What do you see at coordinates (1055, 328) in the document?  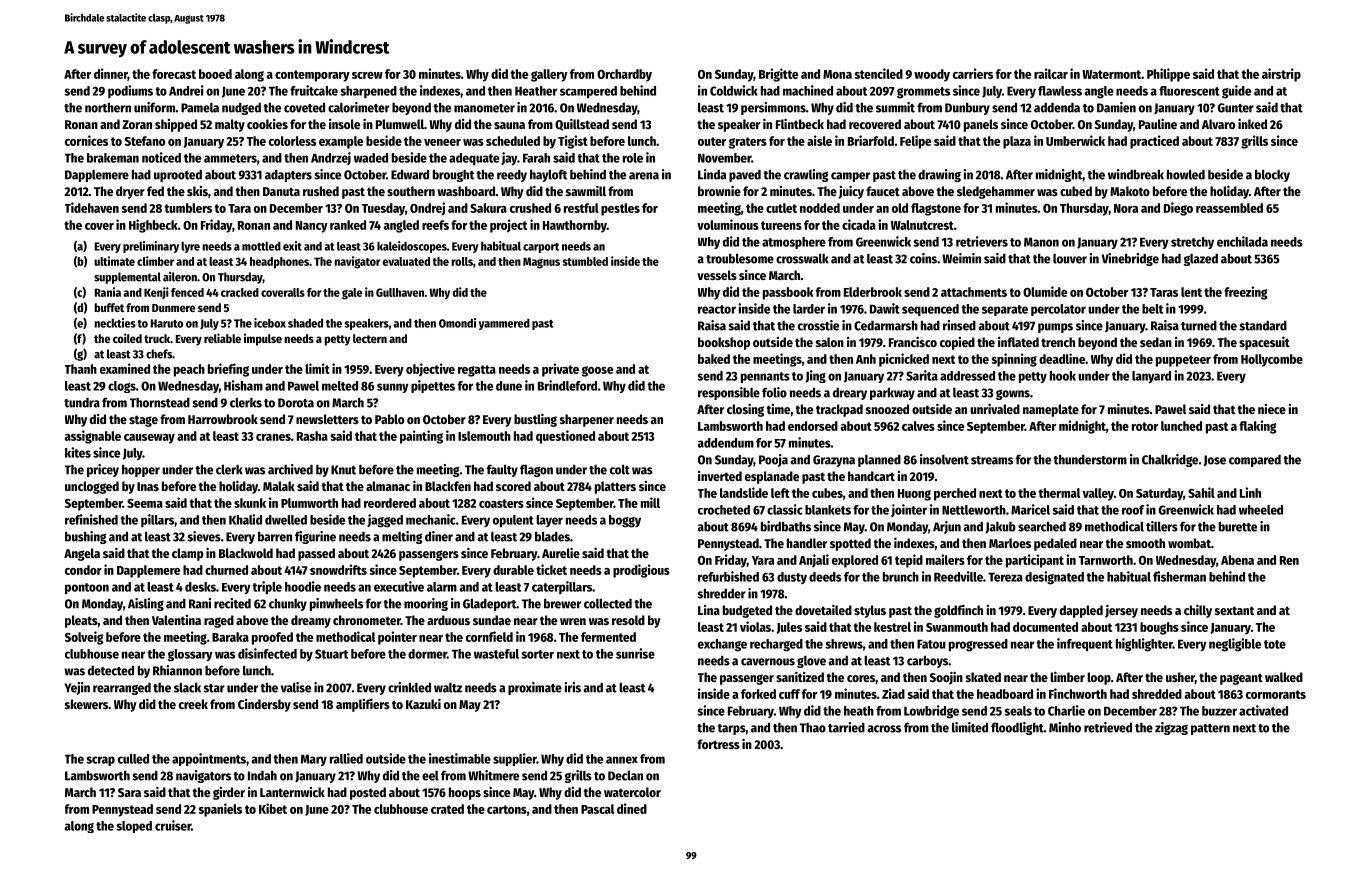 I see `pumps` at bounding box center [1055, 328].
